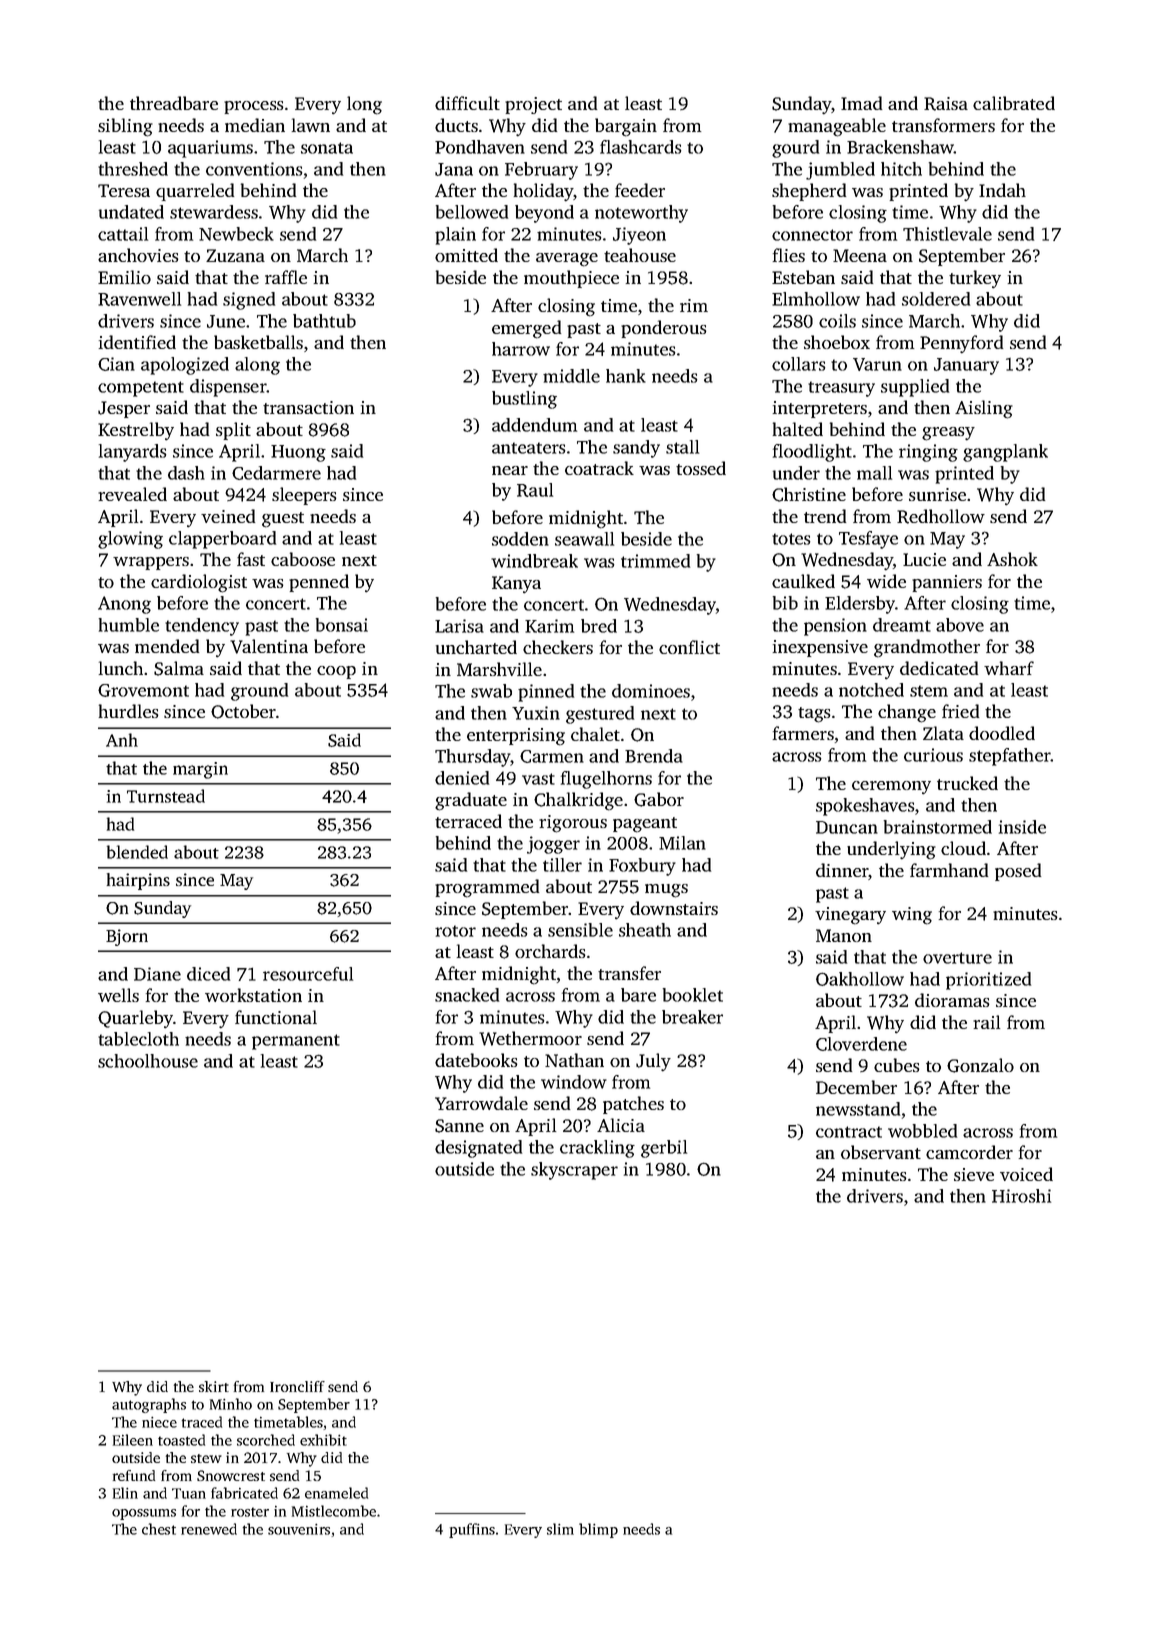  I want to click on hurdles, so click(128, 711).
